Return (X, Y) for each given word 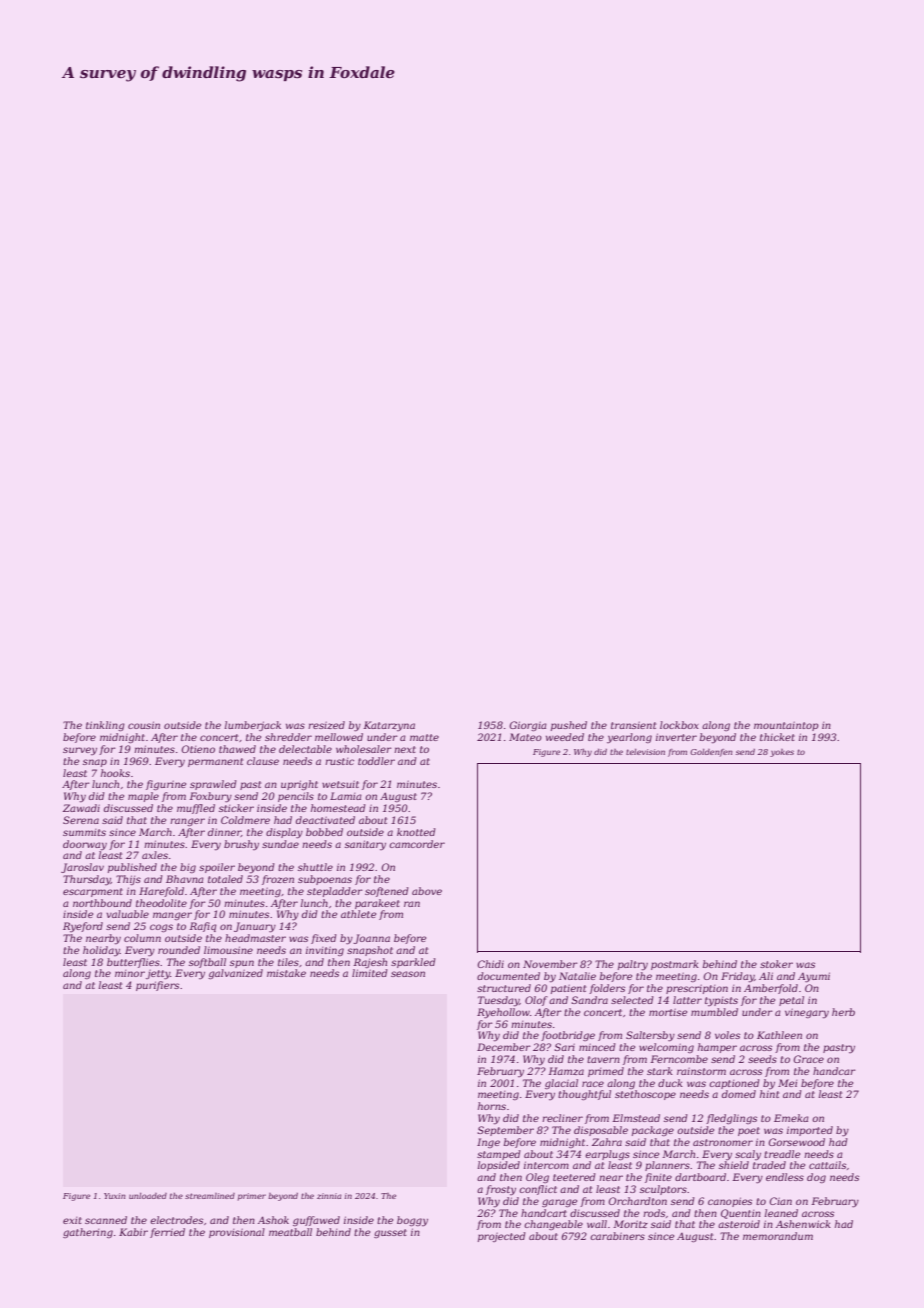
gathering (88, 1233)
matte (424, 737)
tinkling (105, 726)
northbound (102, 903)
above (427, 891)
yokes (782, 753)
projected (502, 1237)
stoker (776, 964)
